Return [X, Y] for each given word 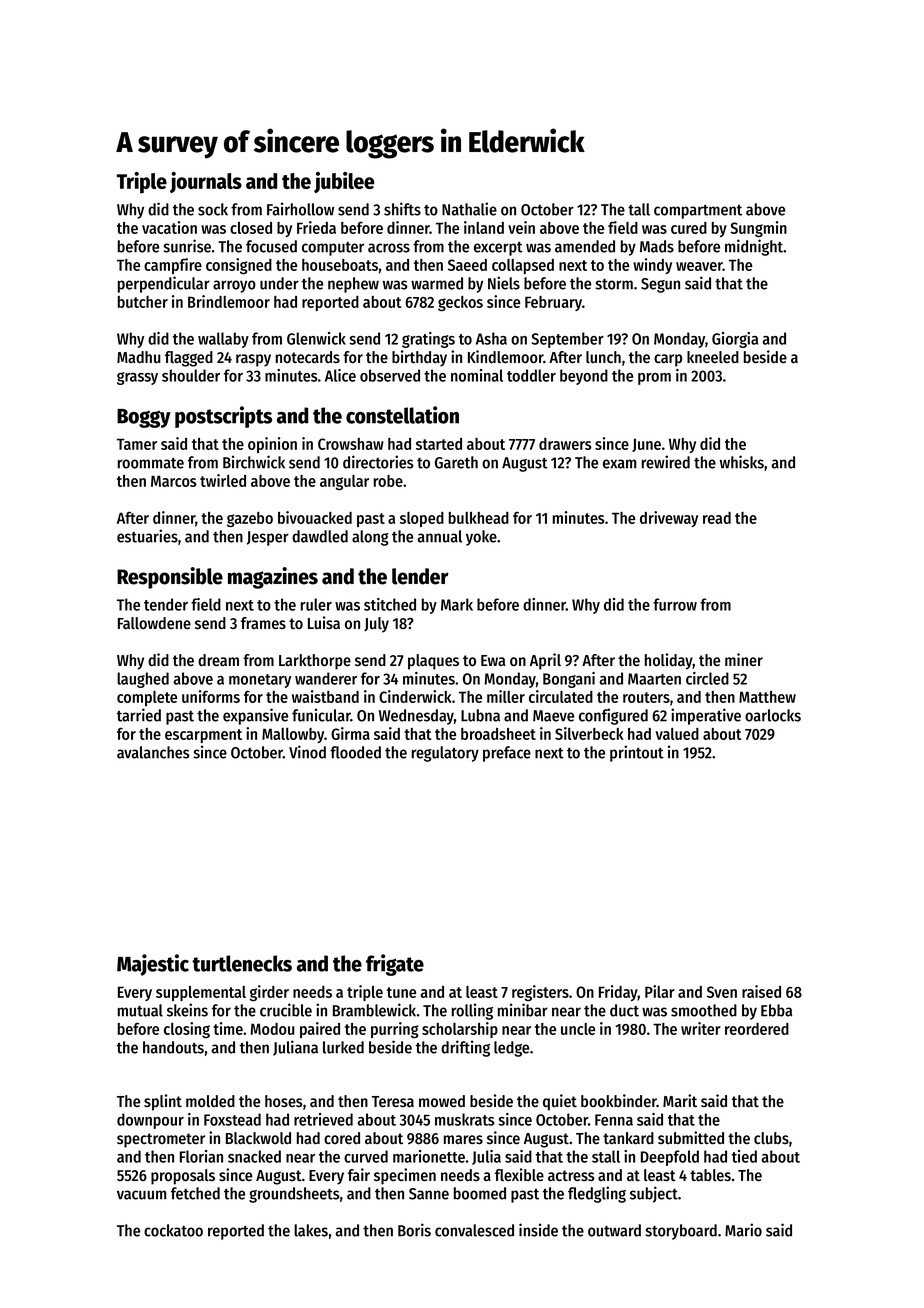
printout [637, 753]
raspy [253, 360]
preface [507, 754]
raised [761, 991]
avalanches [153, 752]
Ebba [776, 1010]
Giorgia [735, 340]
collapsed [523, 266]
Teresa [393, 1101]
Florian [201, 1156]
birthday [419, 358]
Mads [657, 246]
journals [206, 182]
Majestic [153, 965]
